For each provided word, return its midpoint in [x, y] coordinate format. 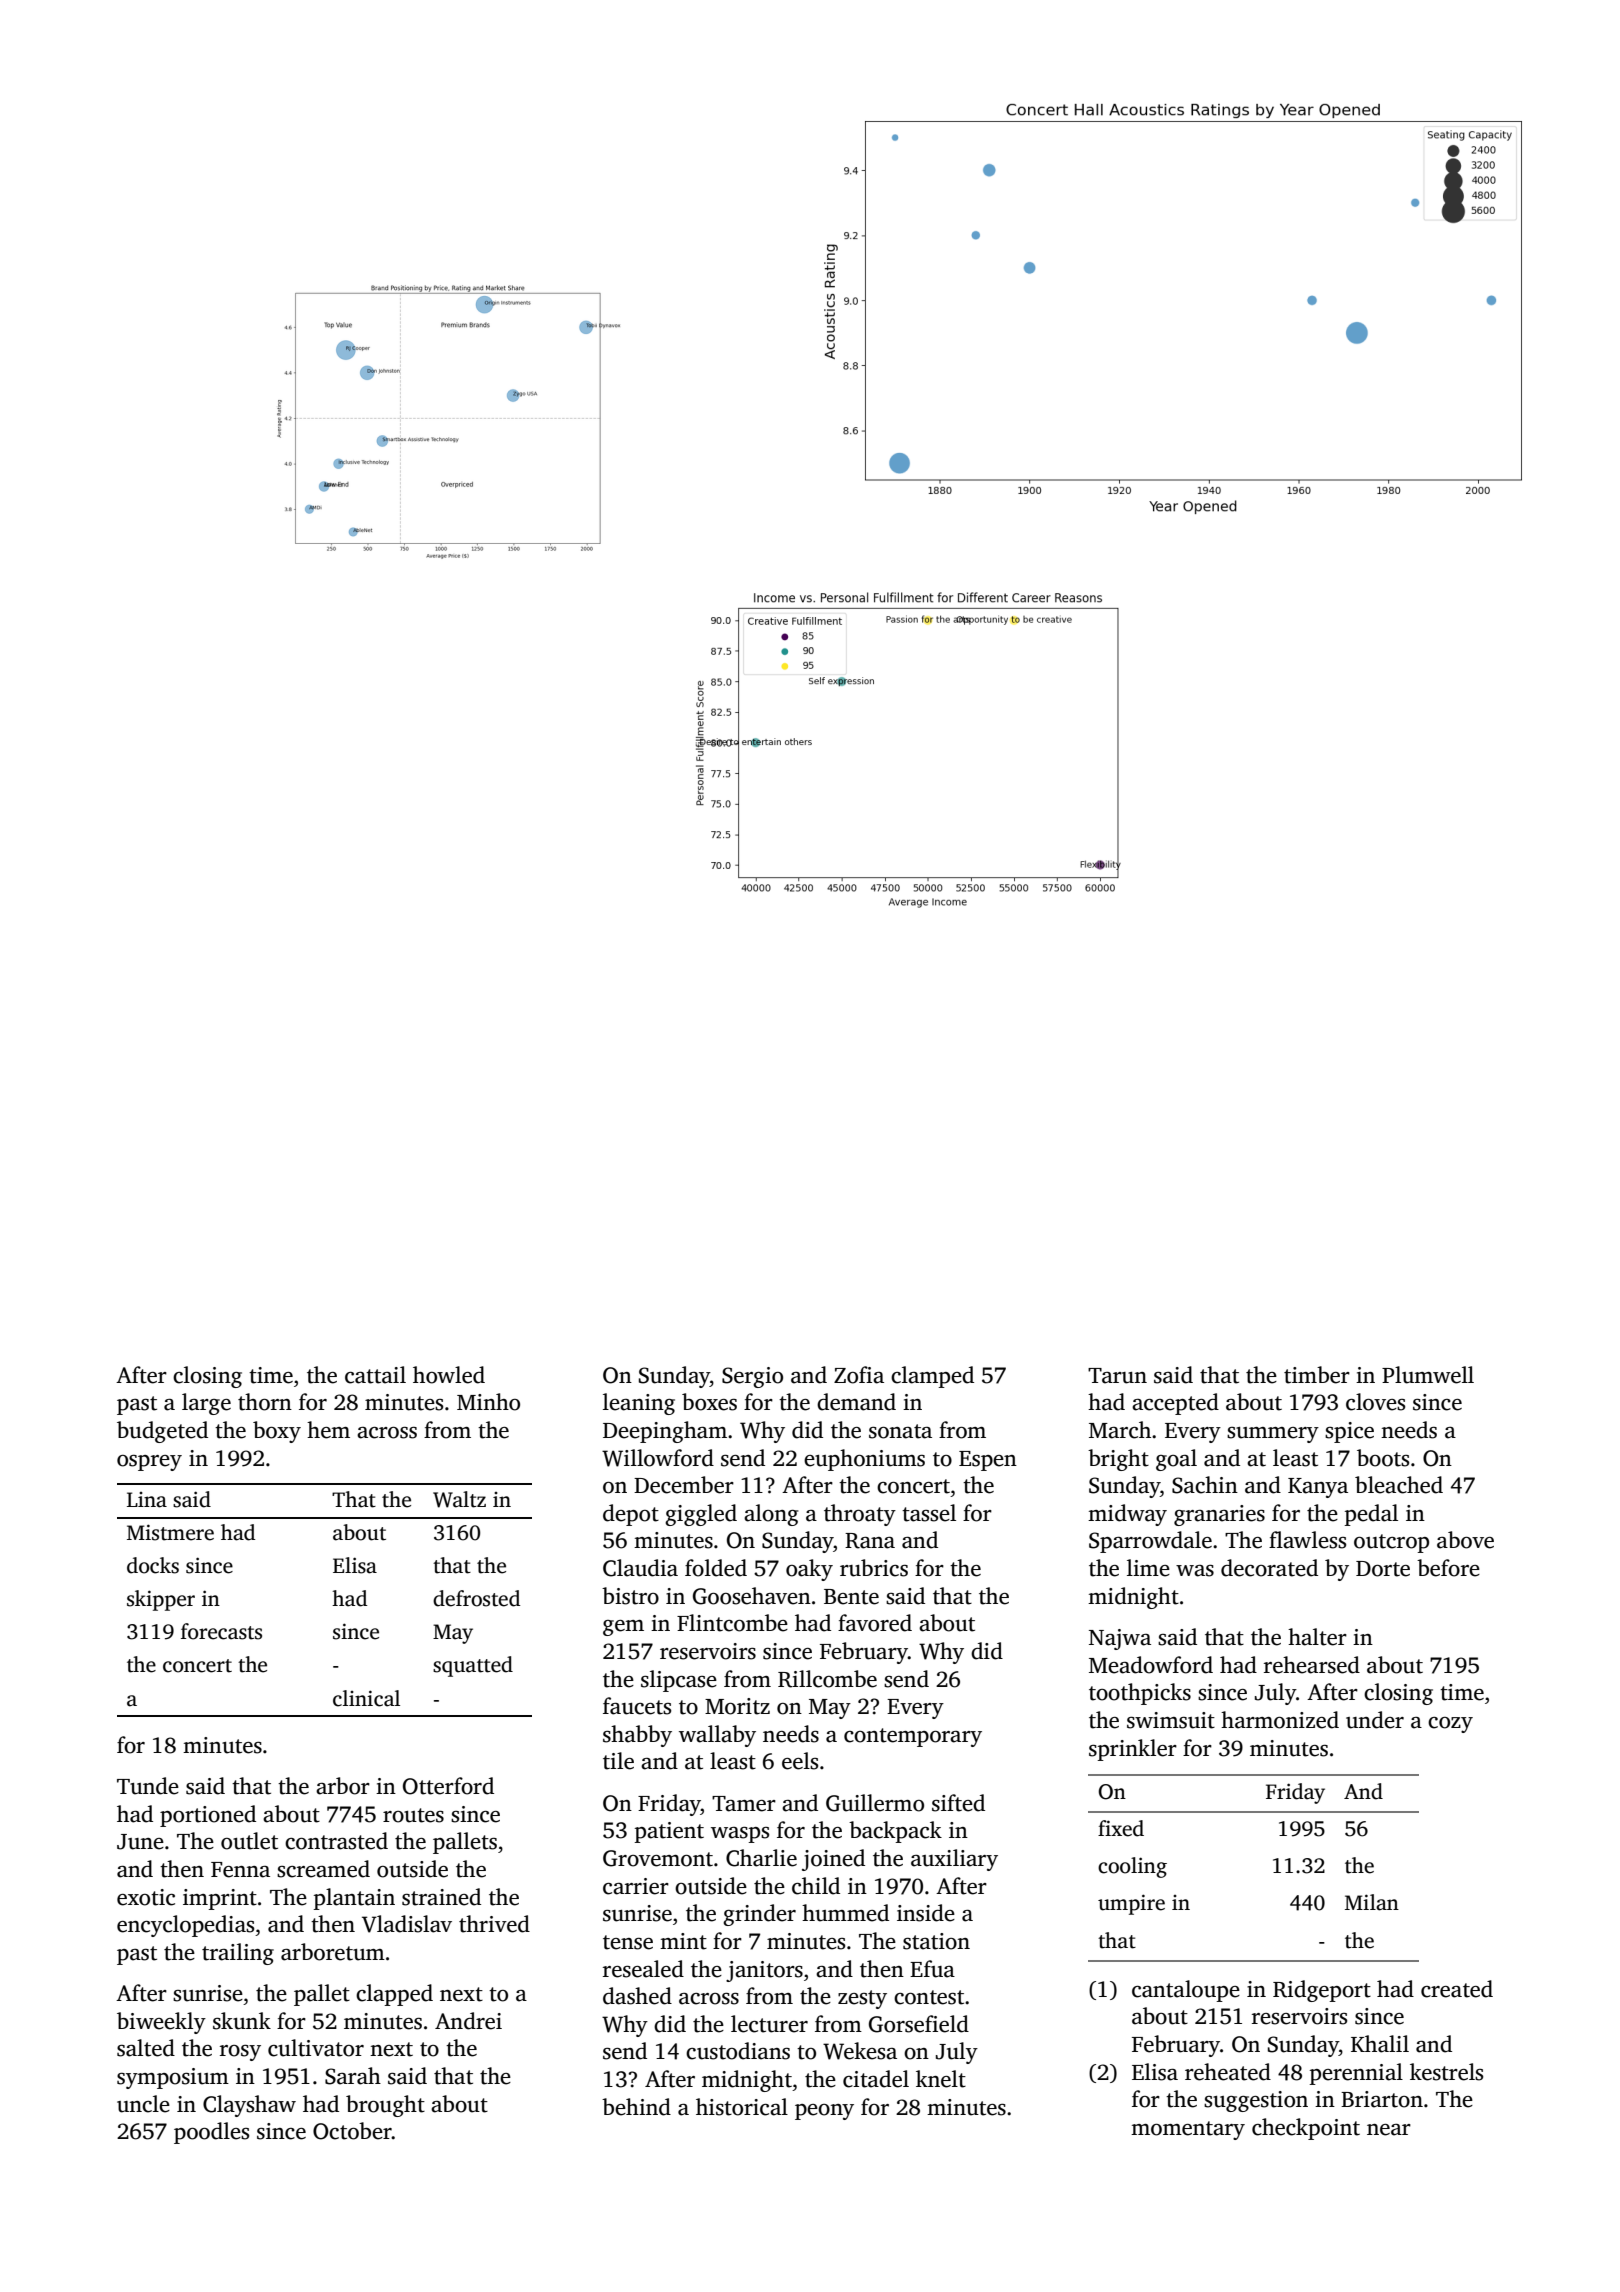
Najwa [1120, 1639]
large [206, 1404]
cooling [1132, 1867]
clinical [366, 1698]
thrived [494, 1924]
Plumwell [1428, 1375]
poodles [211, 2133]
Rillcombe [827, 1679]
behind [636, 2107]
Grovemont [658, 1858]
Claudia [640, 1568]
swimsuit [1171, 1720]
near [1389, 2130]
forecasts [221, 1631]
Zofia [859, 1375]
